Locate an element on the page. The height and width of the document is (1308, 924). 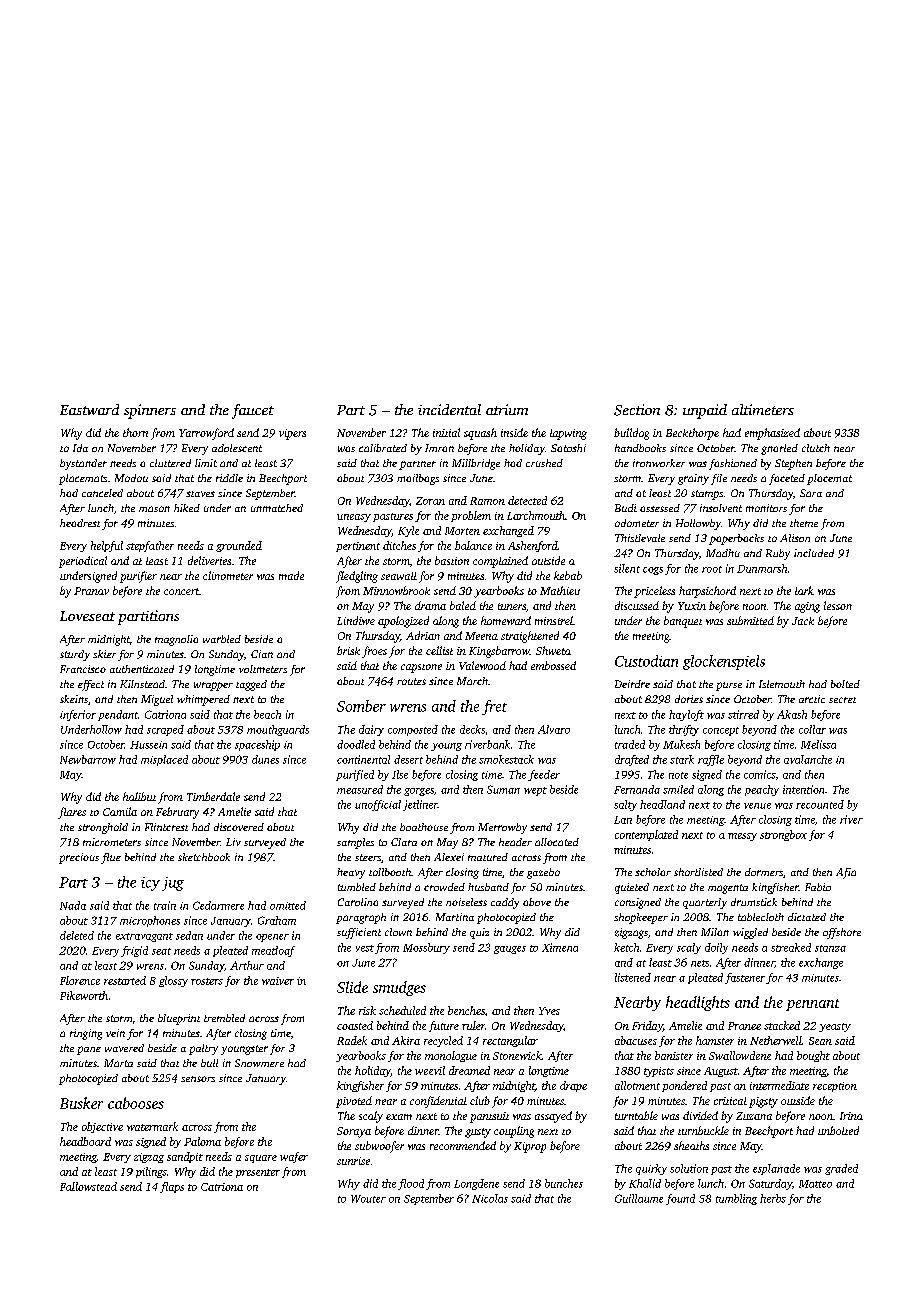
made is located at coordinates (291, 575).
